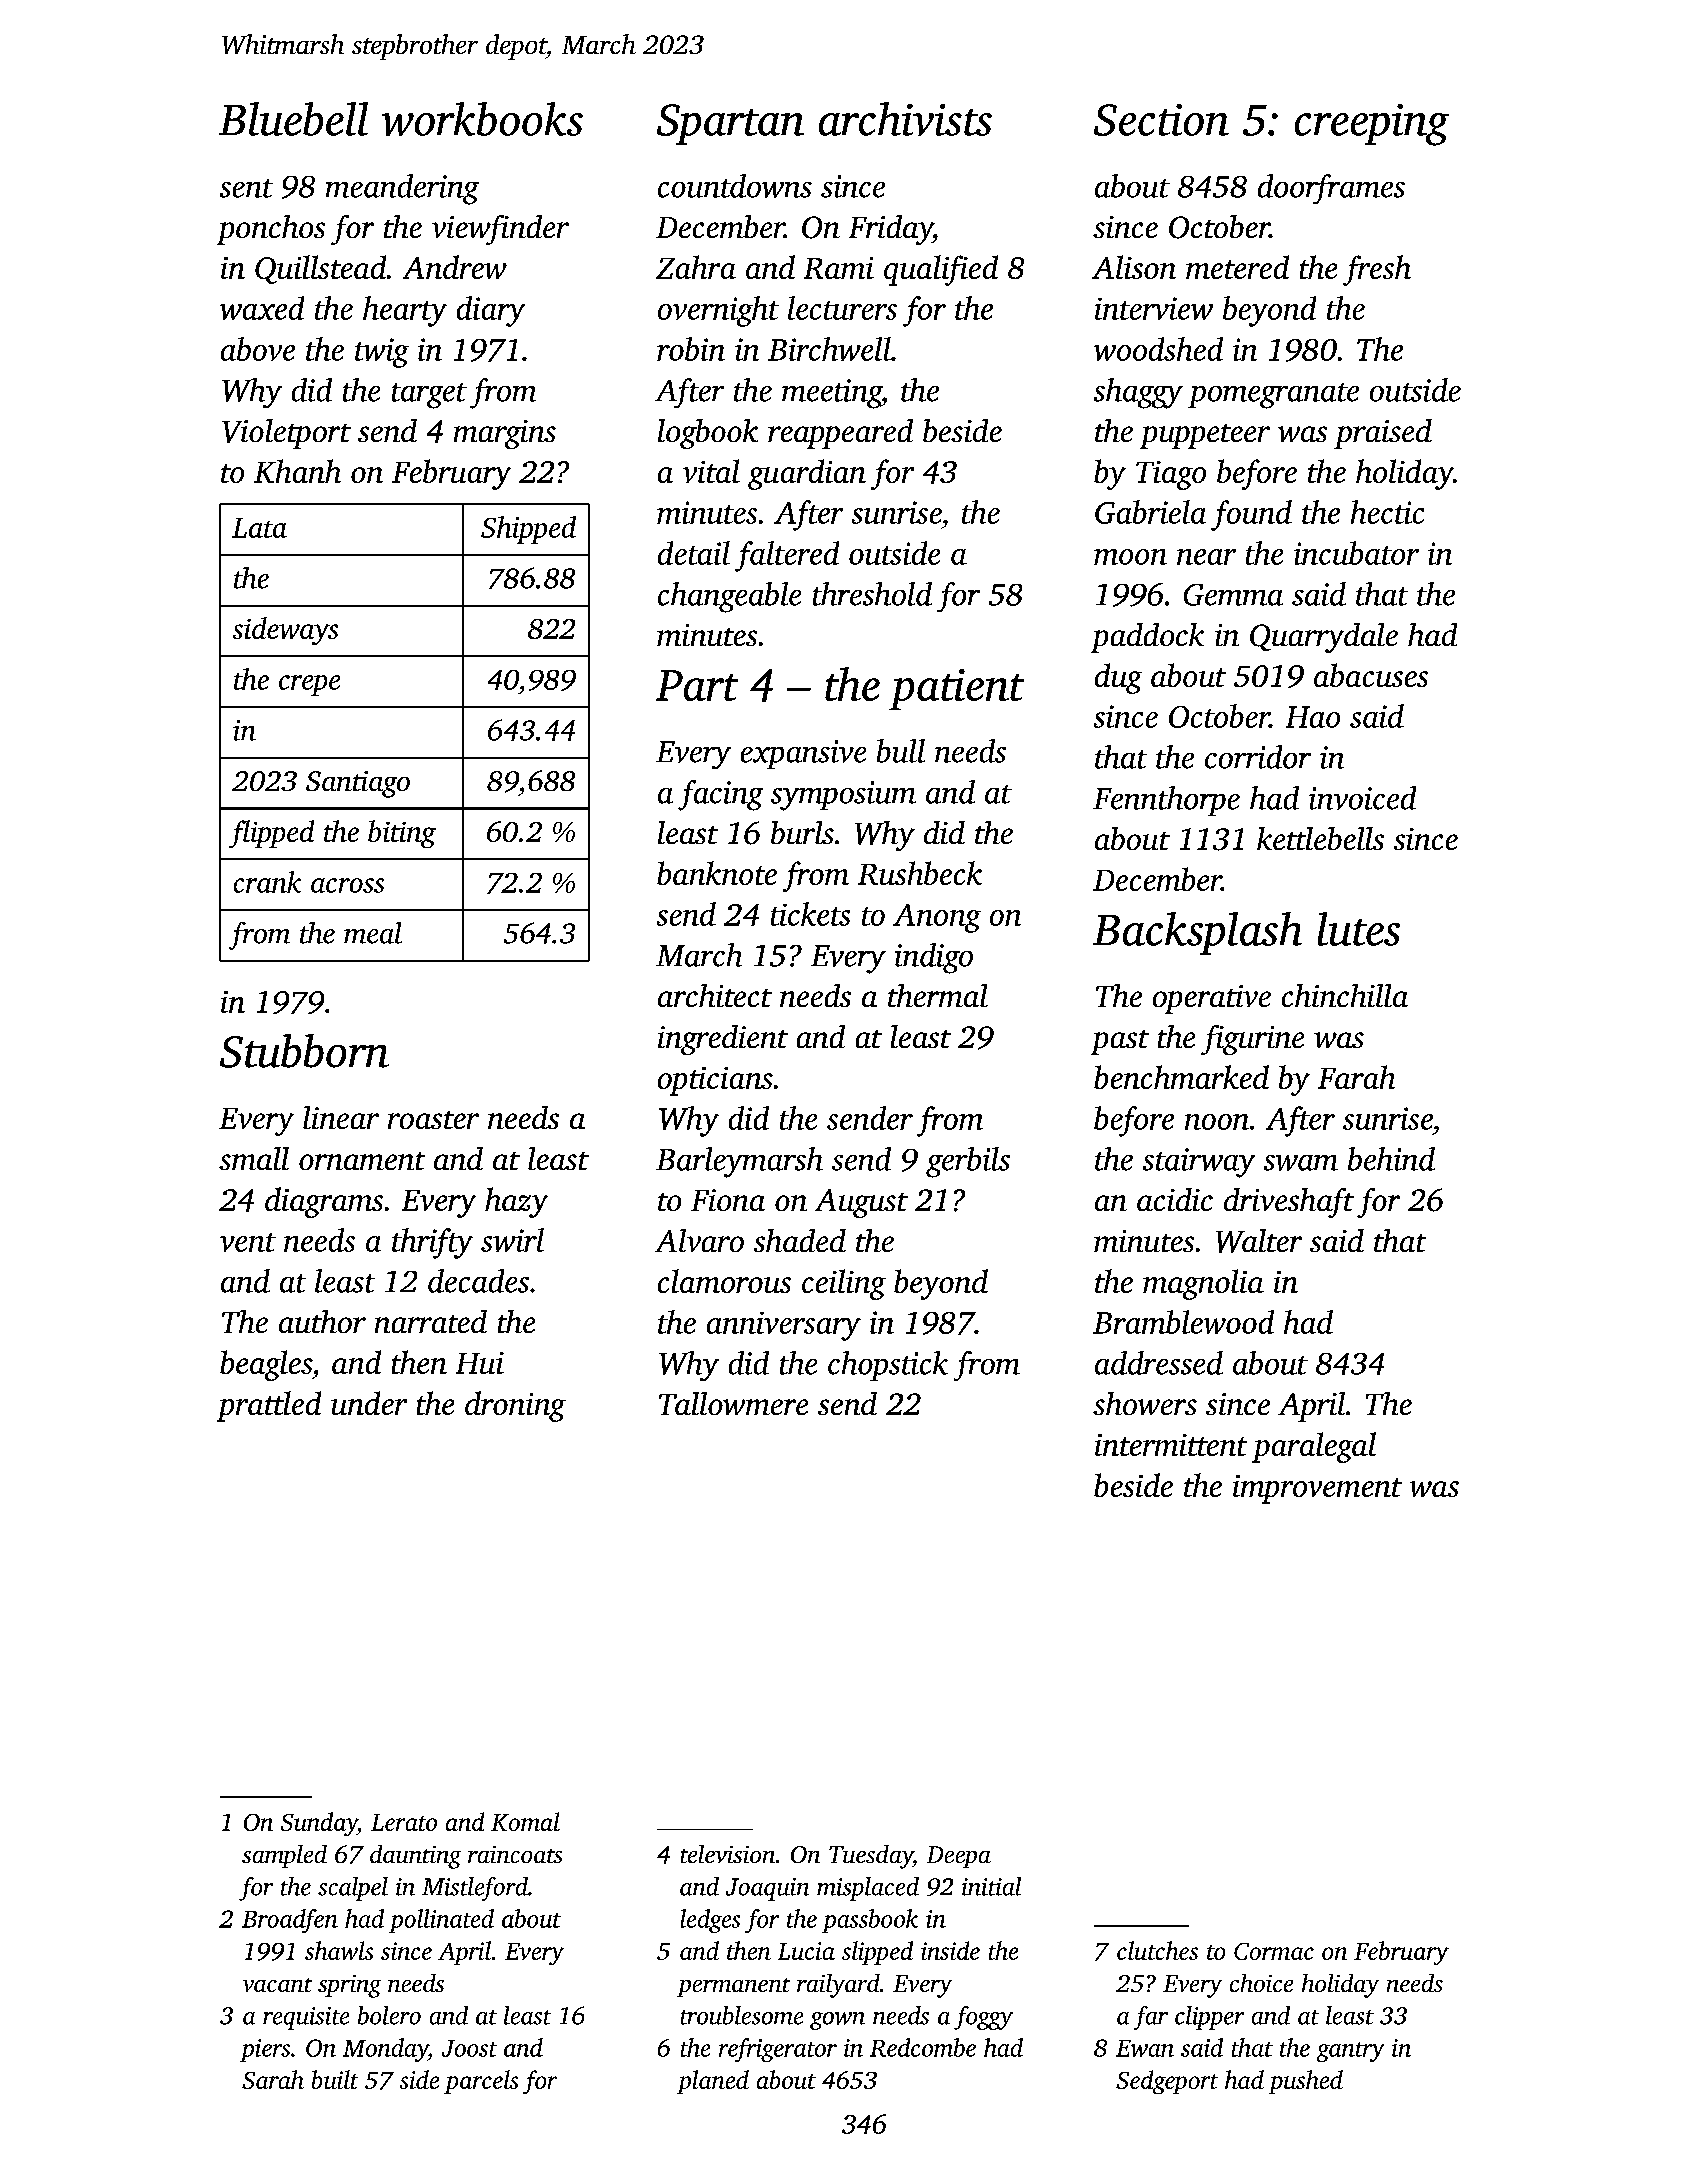 This screenshot has width=1683, height=2178. Describe the element at coordinates (273, 2079) in the screenshot. I see `Sarah` at that location.
